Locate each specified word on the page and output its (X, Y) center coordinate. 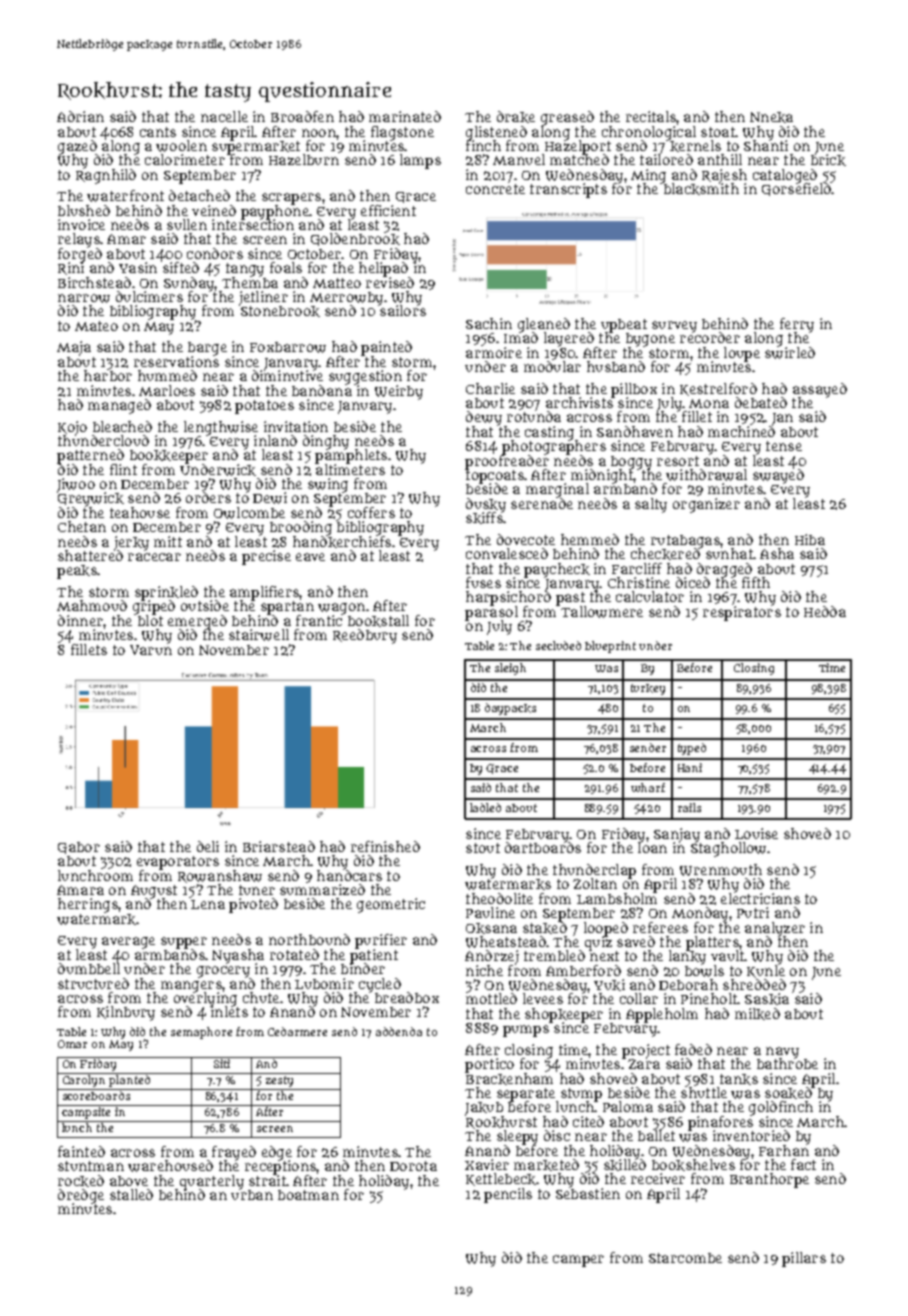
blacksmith (700, 189)
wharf (648, 787)
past (570, 599)
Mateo (96, 326)
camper (578, 1261)
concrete (495, 189)
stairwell (259, 635)
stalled (131, 1194)
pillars (804, 1259)
